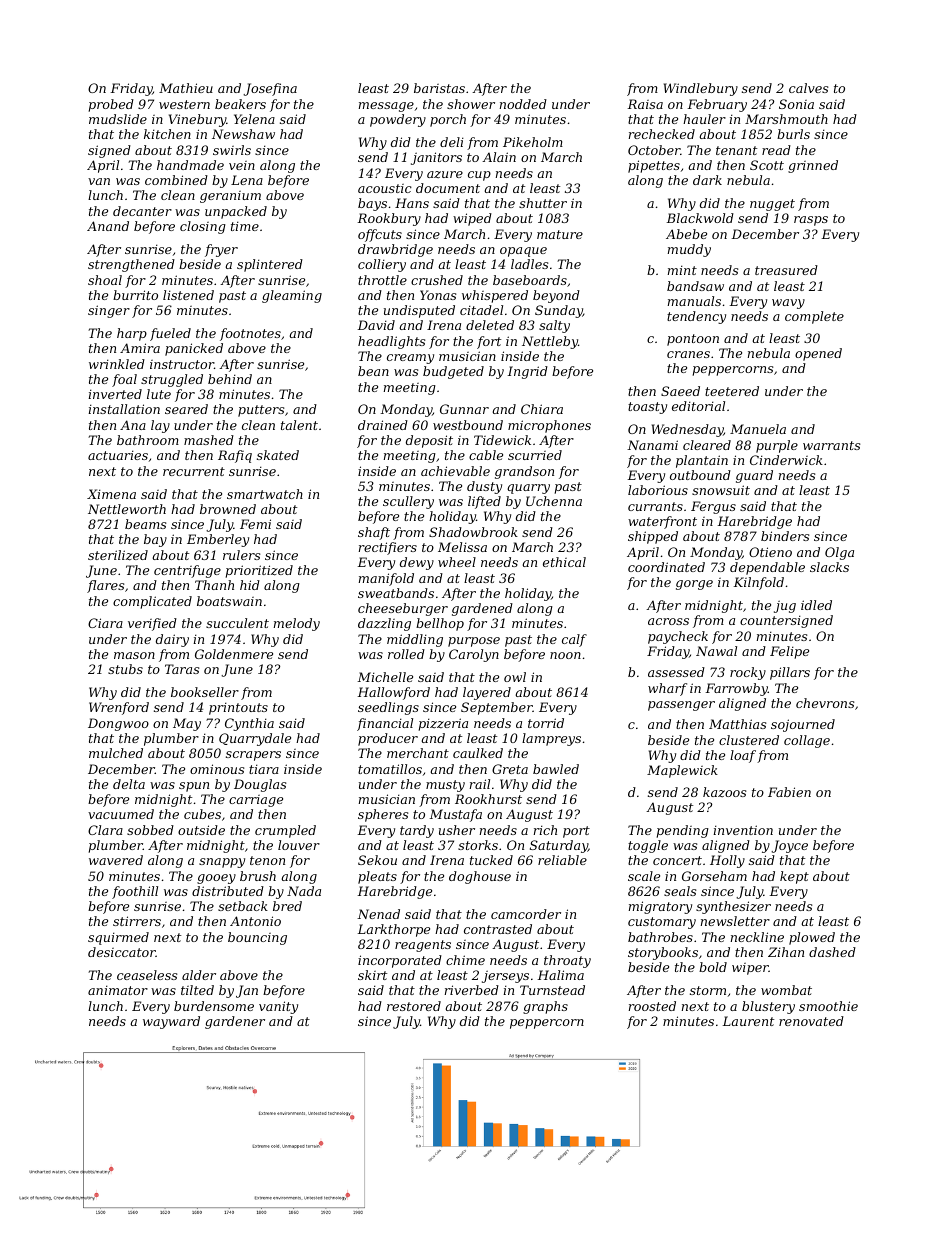 This screenshot has width=952, height=1233. I want to click on Holly, so click(727, 861).
